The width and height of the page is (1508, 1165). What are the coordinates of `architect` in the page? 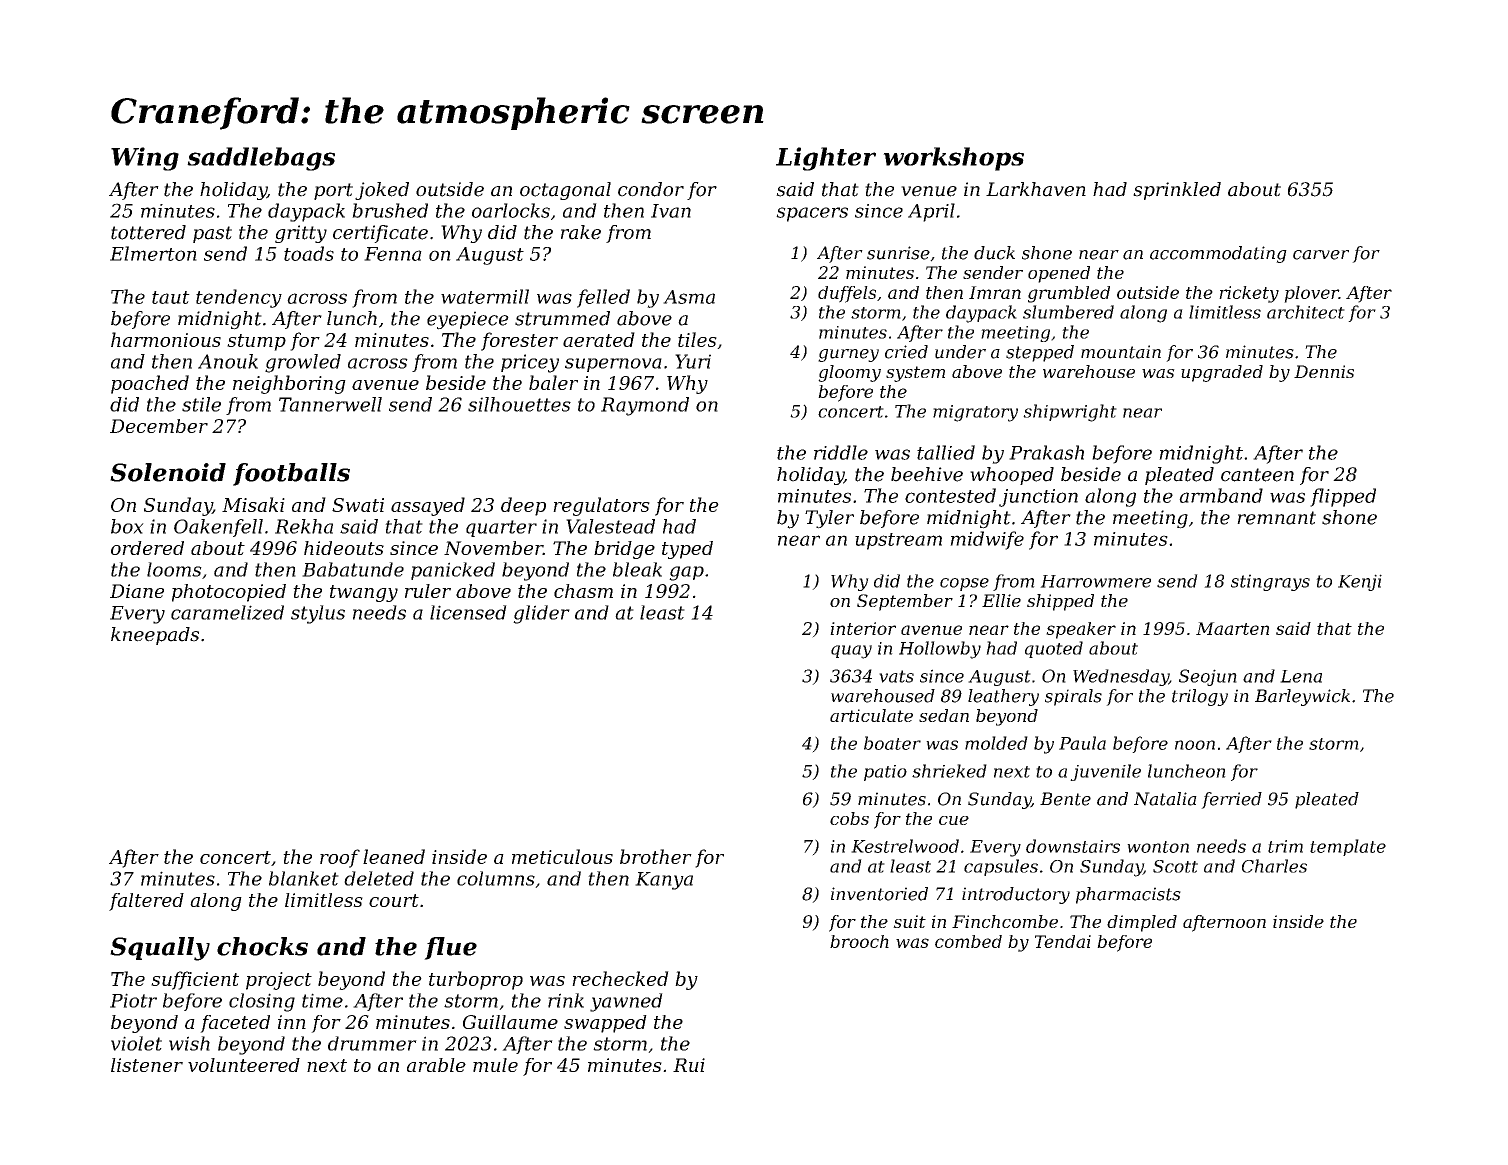 It's located at (1306, 312).
